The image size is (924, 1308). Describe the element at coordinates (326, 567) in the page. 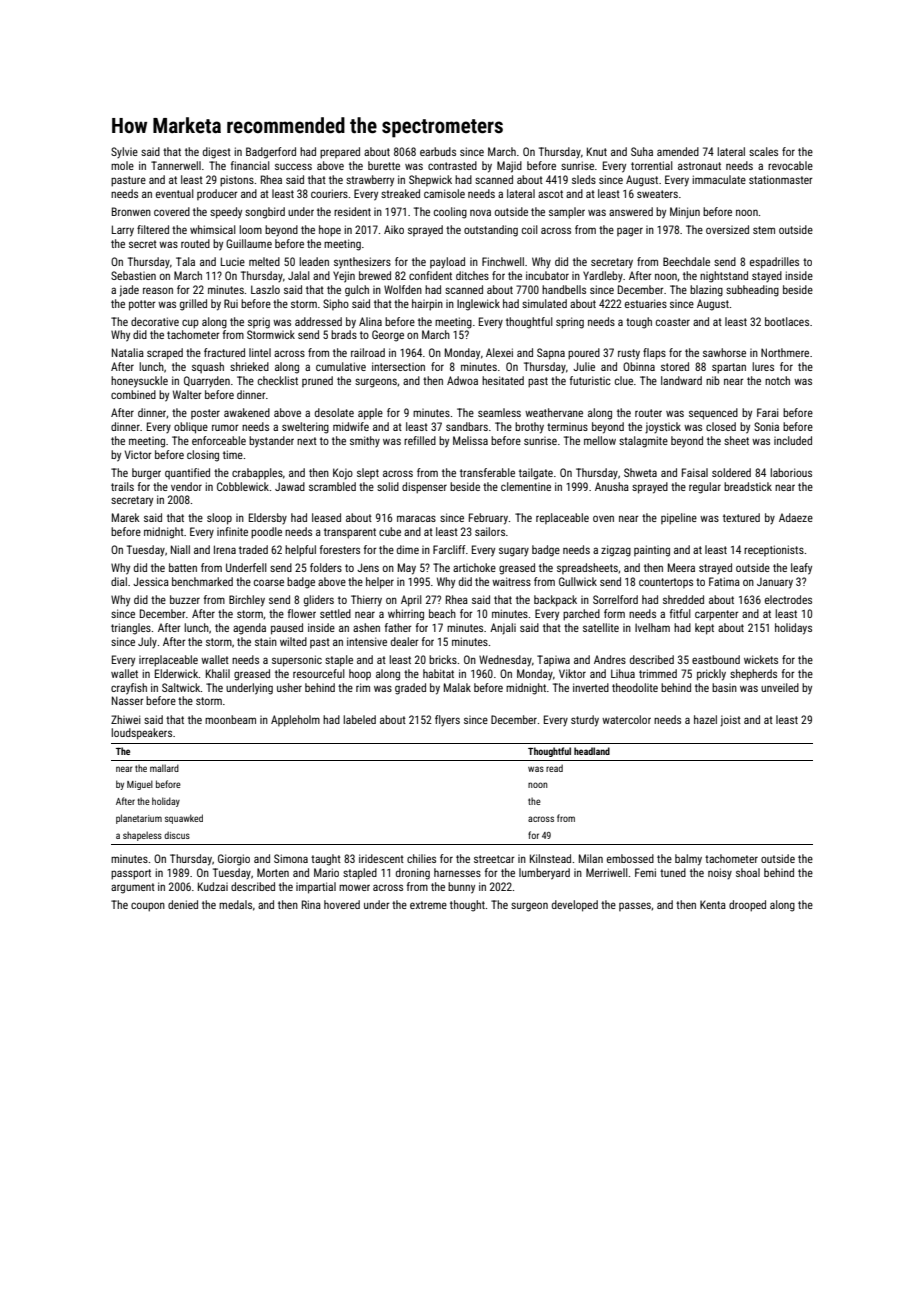

I see `folders` at that location.
